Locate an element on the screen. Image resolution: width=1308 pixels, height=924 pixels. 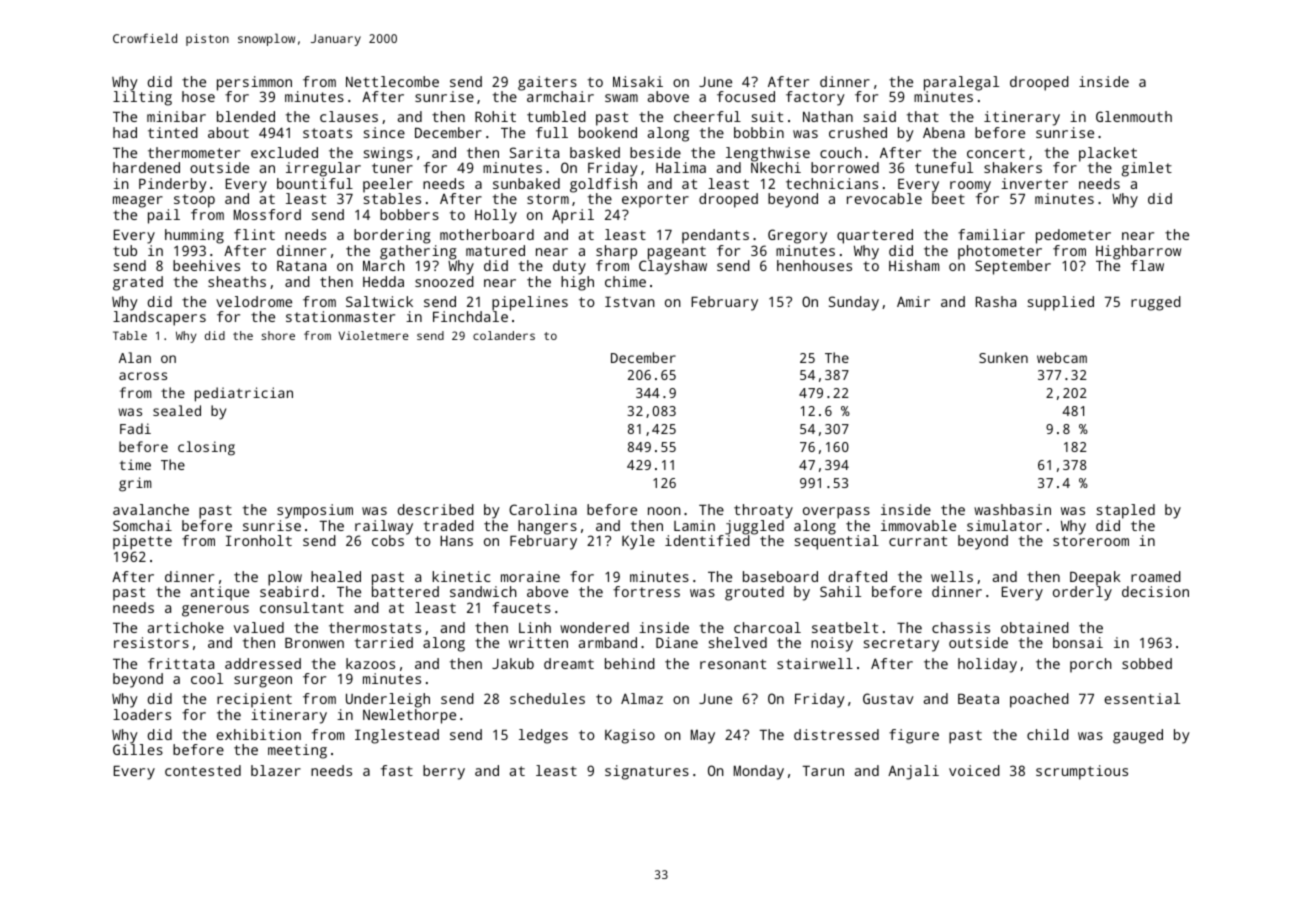
voiced is located at coordinates (974, 770).
